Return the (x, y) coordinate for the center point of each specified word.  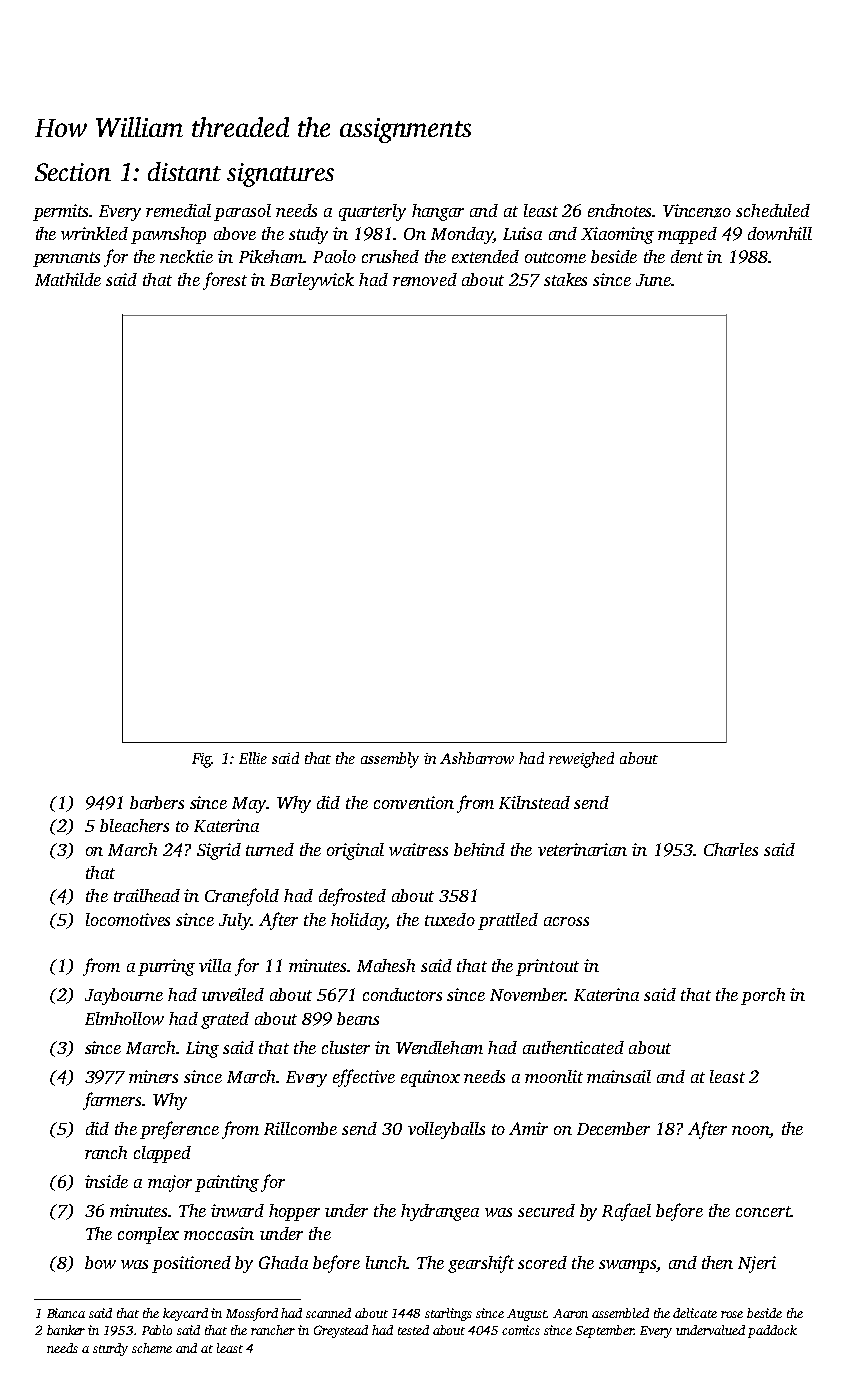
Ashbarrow (477, 758)
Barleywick (312, 281)
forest (225, 281)
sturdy (110, 1349)
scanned (328, 1313)
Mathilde (68, 279)
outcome (555, 257)
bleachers (134, 825)
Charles (731, 849)
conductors (402, 994)
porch (763, 996)
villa (215, 965)
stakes (565, 279)
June (653, 280)
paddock (772, 1331)
